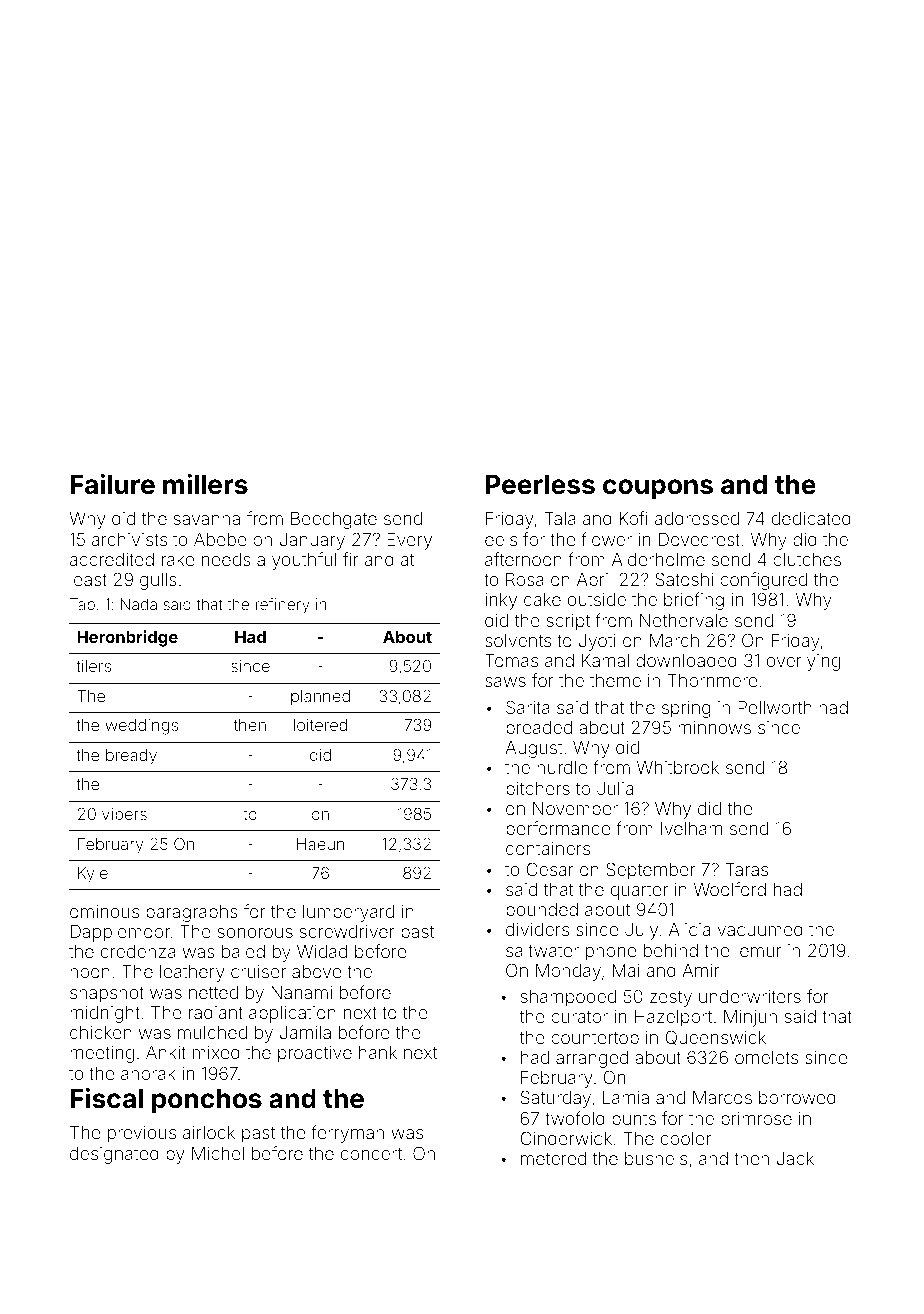  What do you see at coordinates (540, 485) in the image?
I see `Peerless` at bounding box center [540, 485].
